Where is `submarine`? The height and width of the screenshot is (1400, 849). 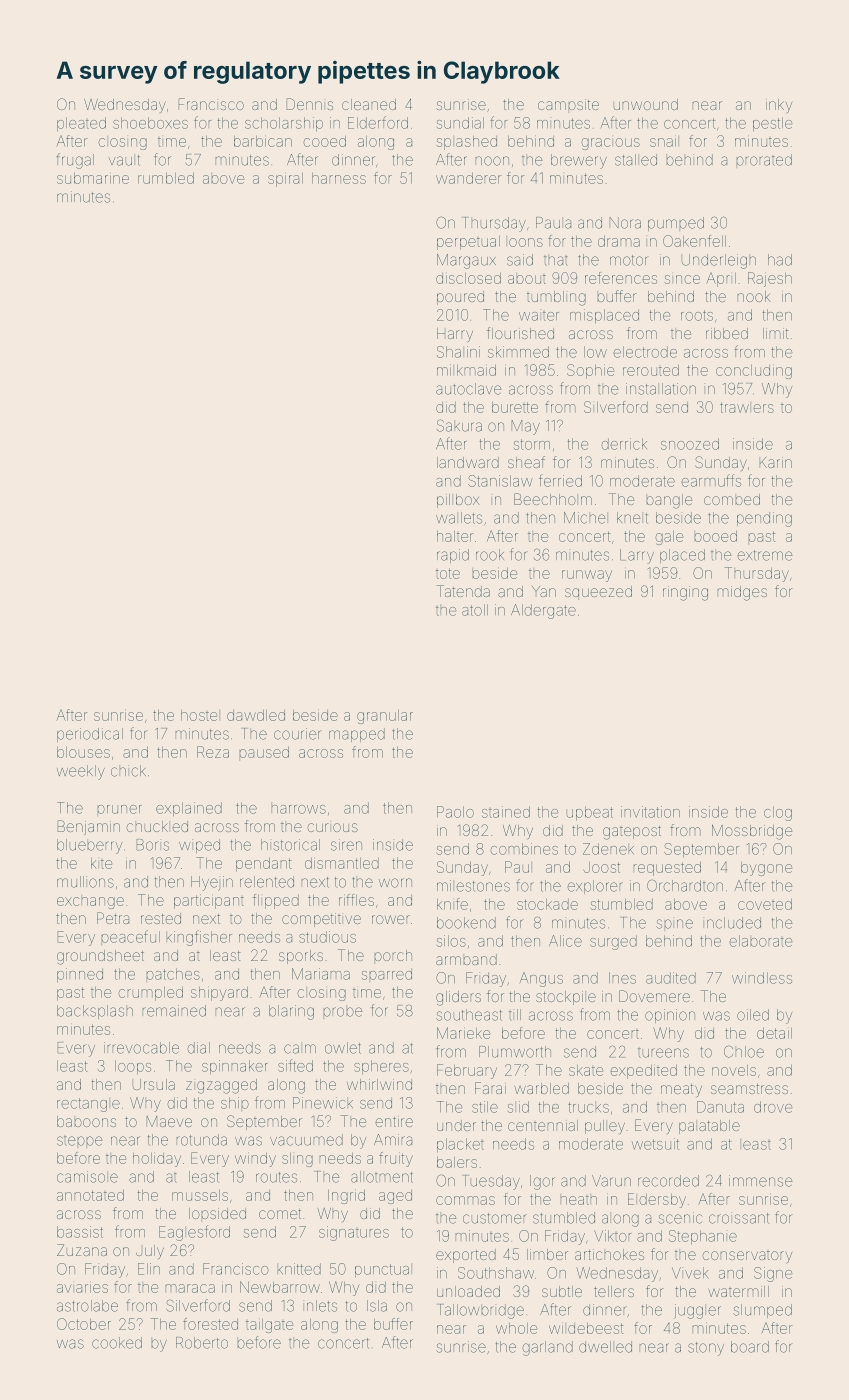 submarine is located at coordinates (93, 178).
